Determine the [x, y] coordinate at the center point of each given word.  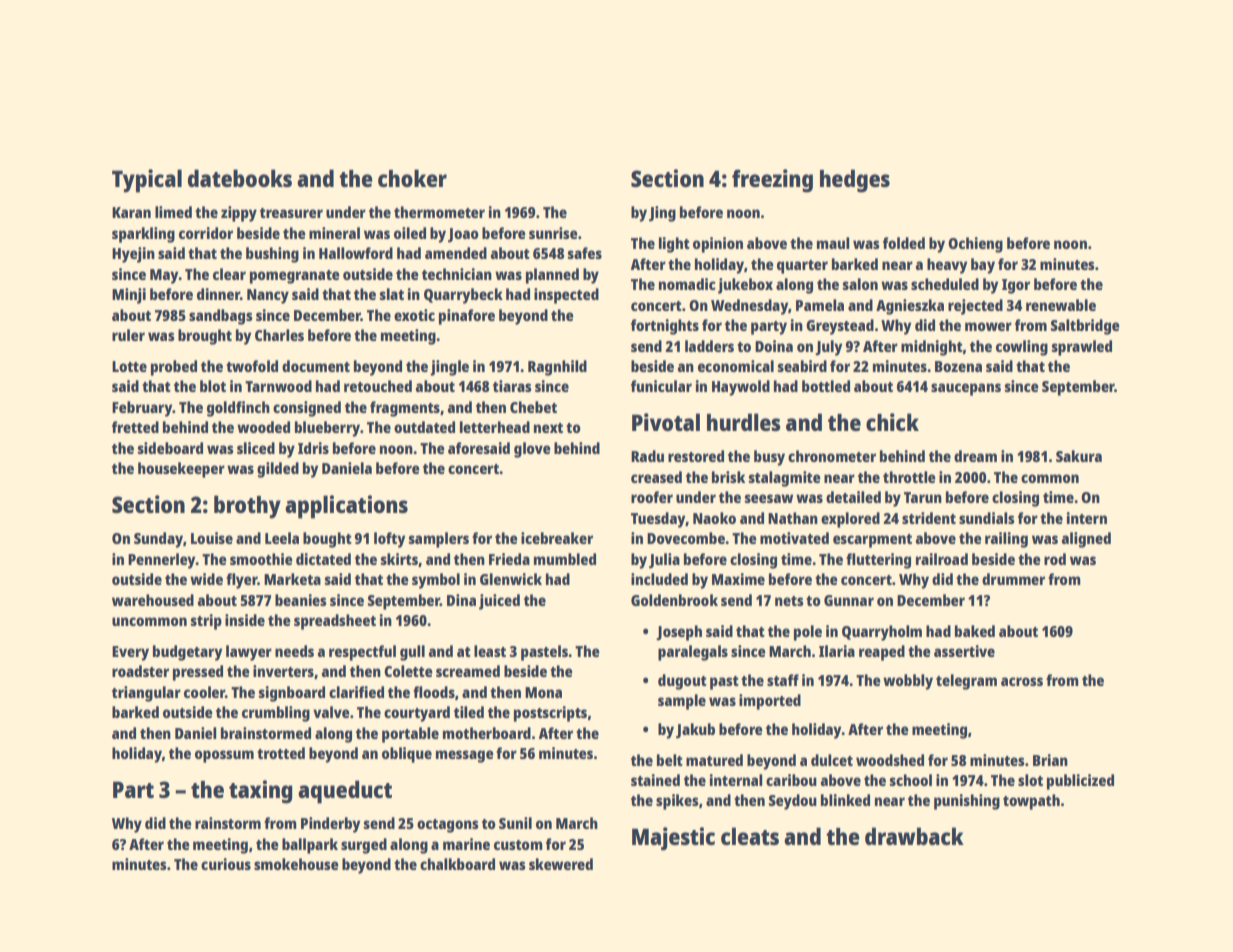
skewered [561, 864]
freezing [772, 181]
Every [130, 653]
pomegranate [295, 277]
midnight [932, 348]
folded [904, 243]
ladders [709, 346]
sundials [987, 518]
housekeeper [181, 470]
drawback [914, 836]
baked [975, 631]
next [548, 428]
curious [226, 864]
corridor [206, 233]
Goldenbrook [674, 600]
